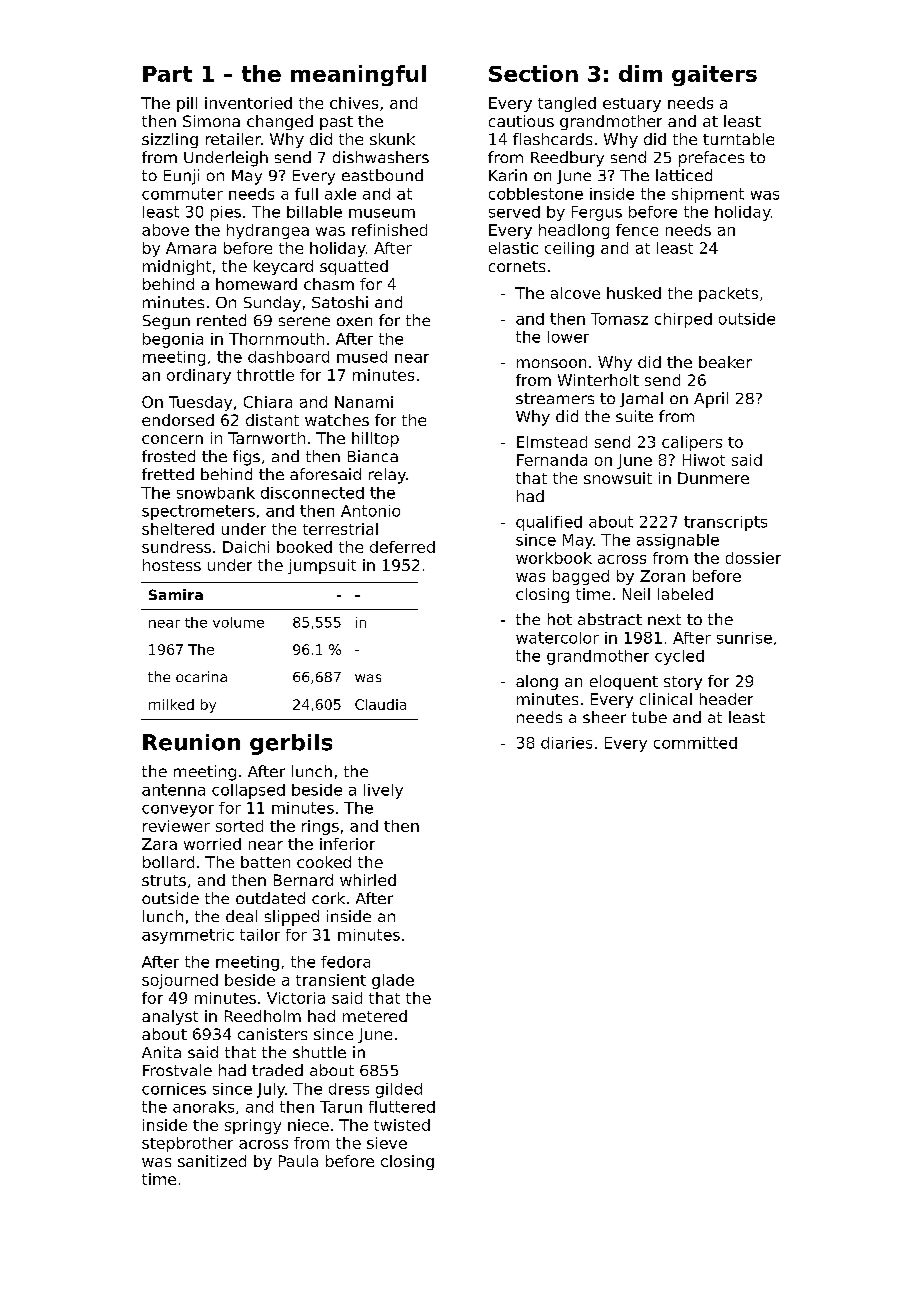  I want to click on diaries, so click(566, 743).
